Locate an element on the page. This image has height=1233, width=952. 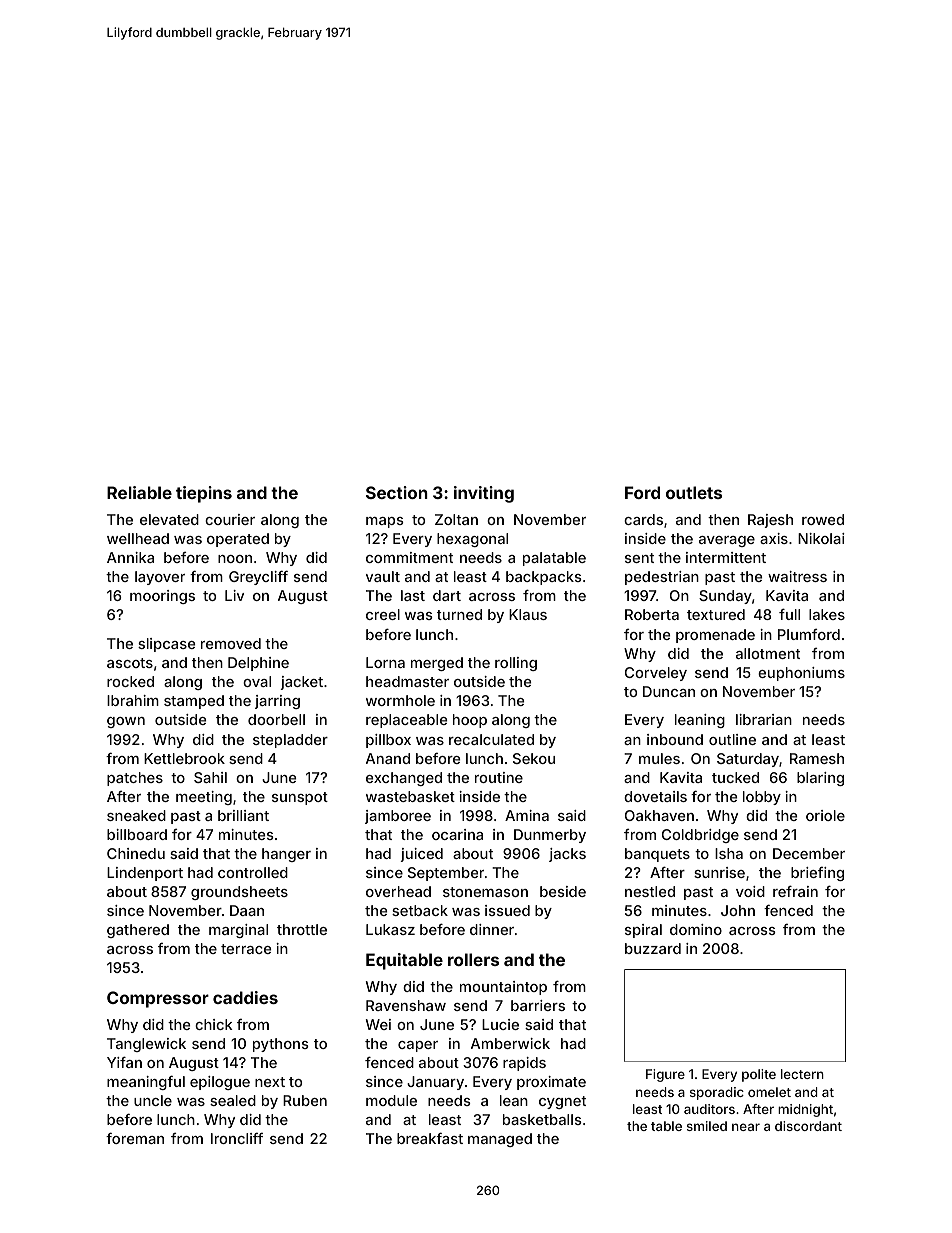
Annika is located at coordinates (130, 557).
